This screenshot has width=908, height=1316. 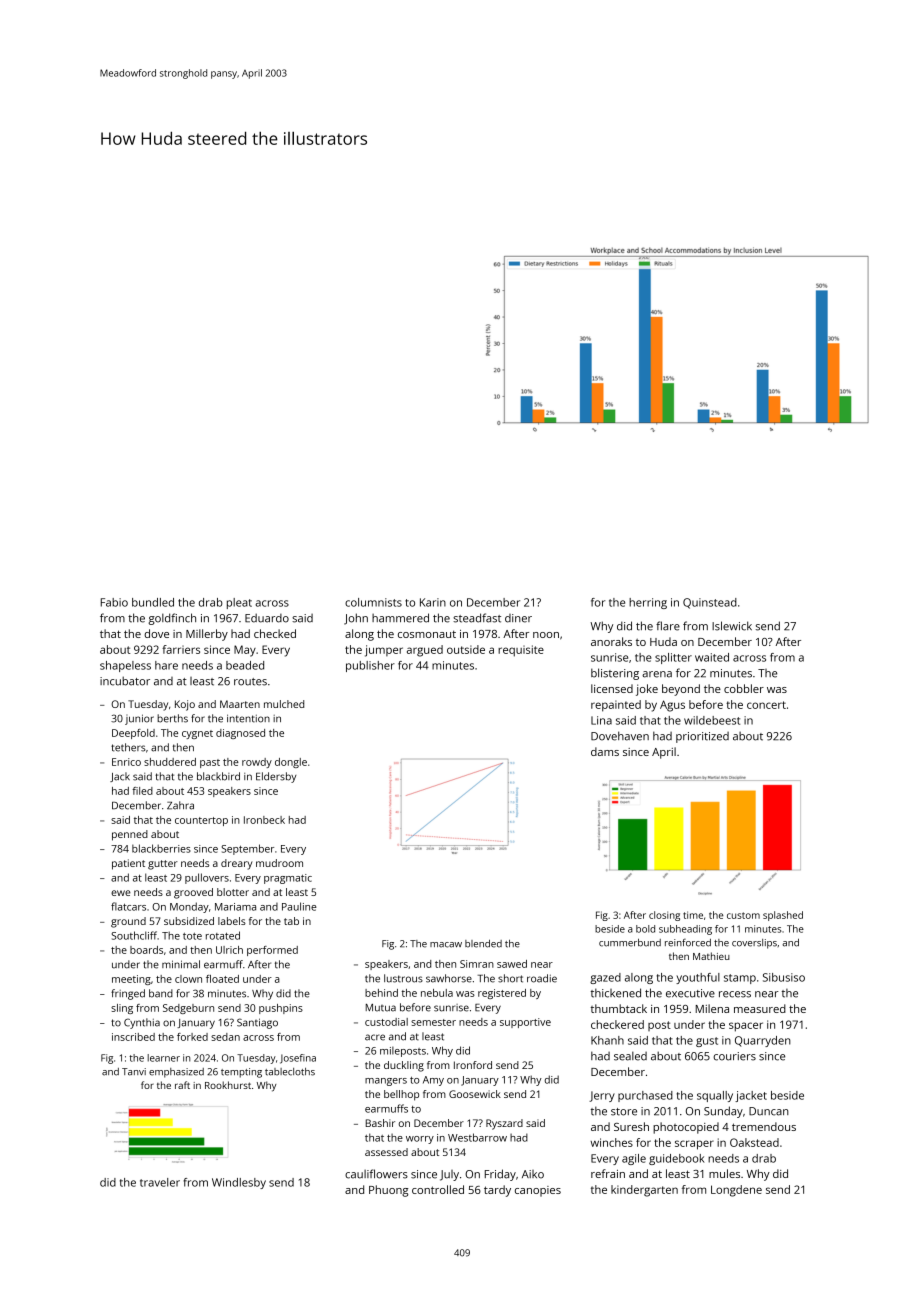 I want to click on controlled, so click(x=438, y=1189).
